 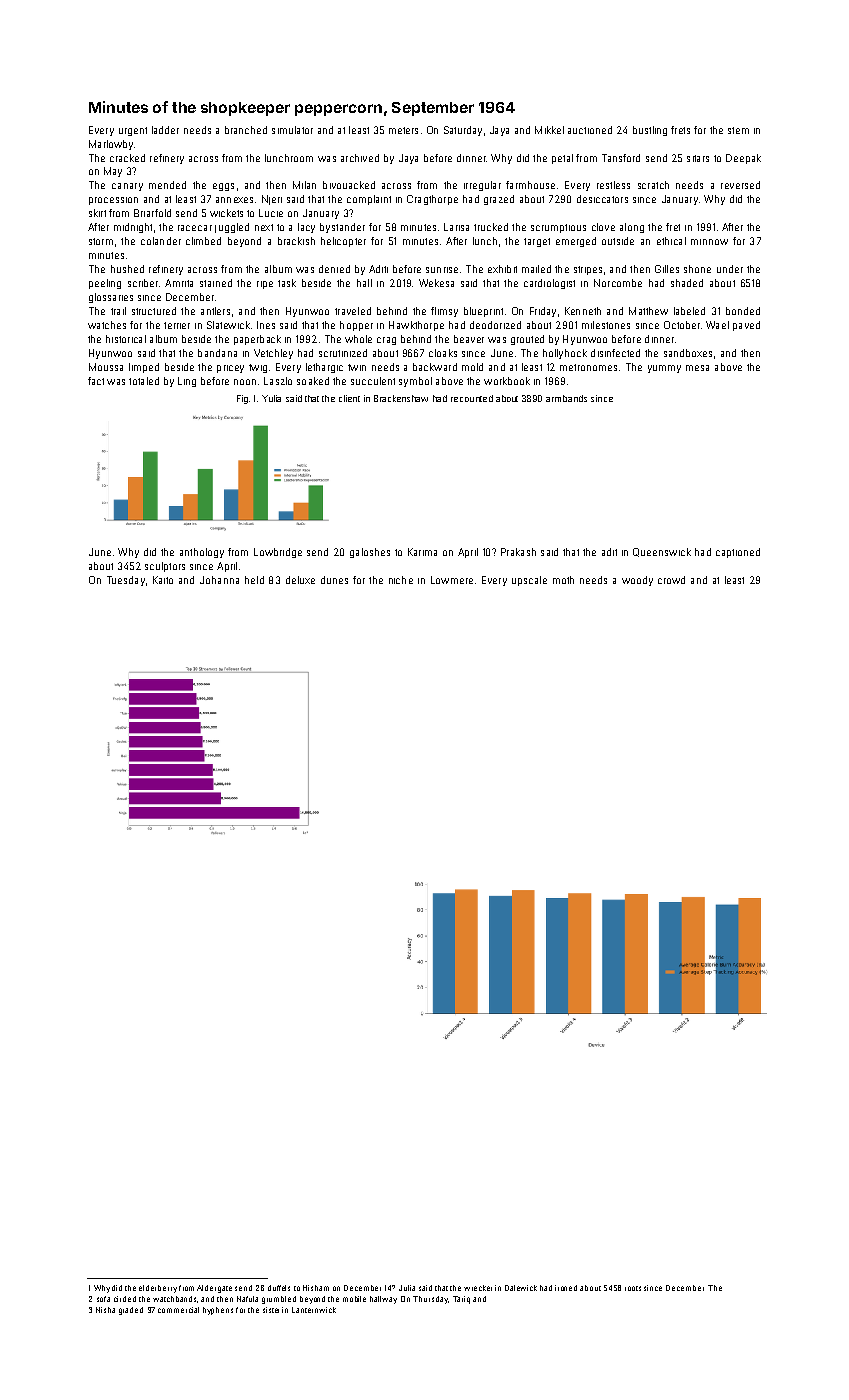 What do you see at coordinates (219, 580) in the screenshot?
I see `Johanna` at bounding box center [219, 580].
